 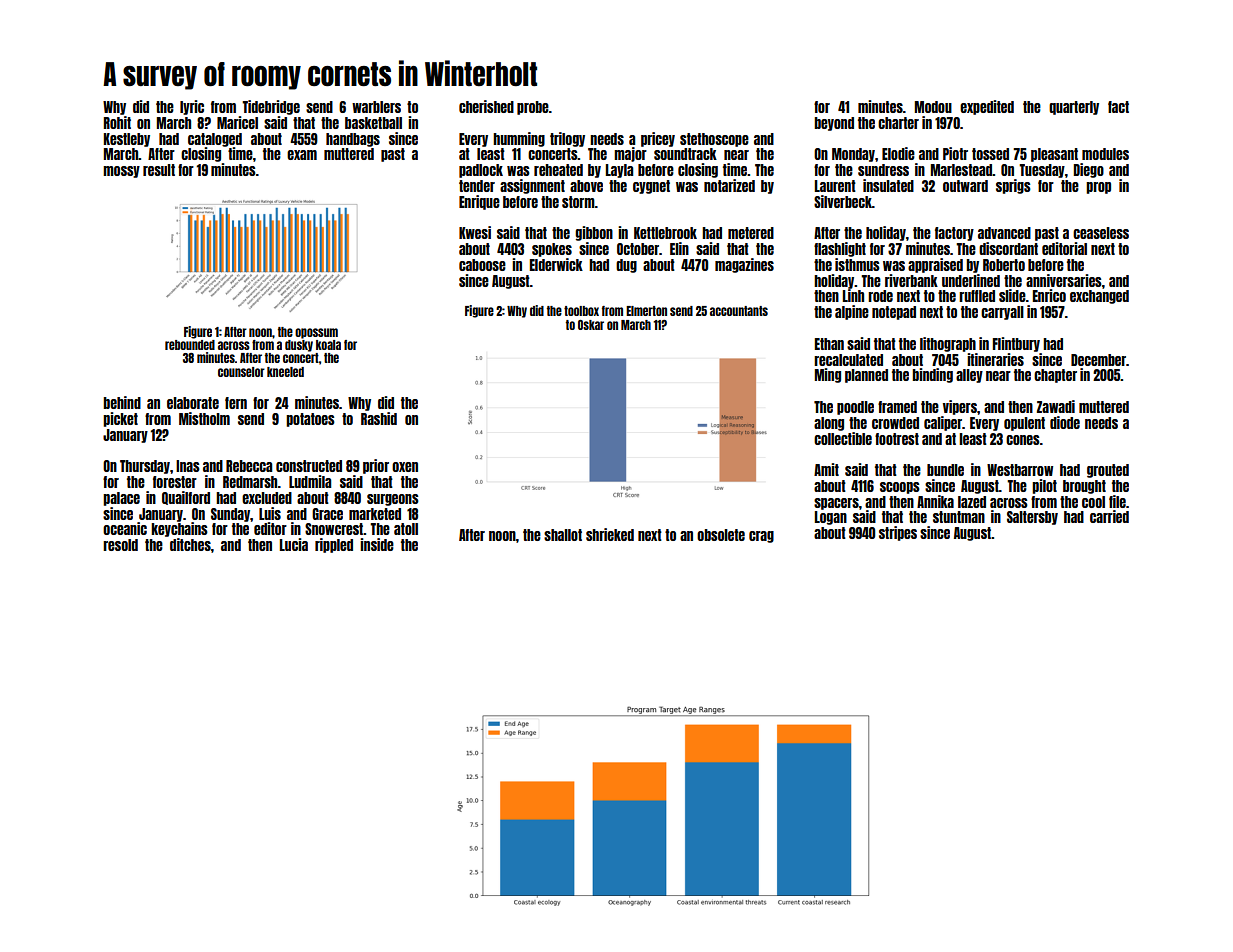 I want to click on shallot, so click(x=563, y=535).
